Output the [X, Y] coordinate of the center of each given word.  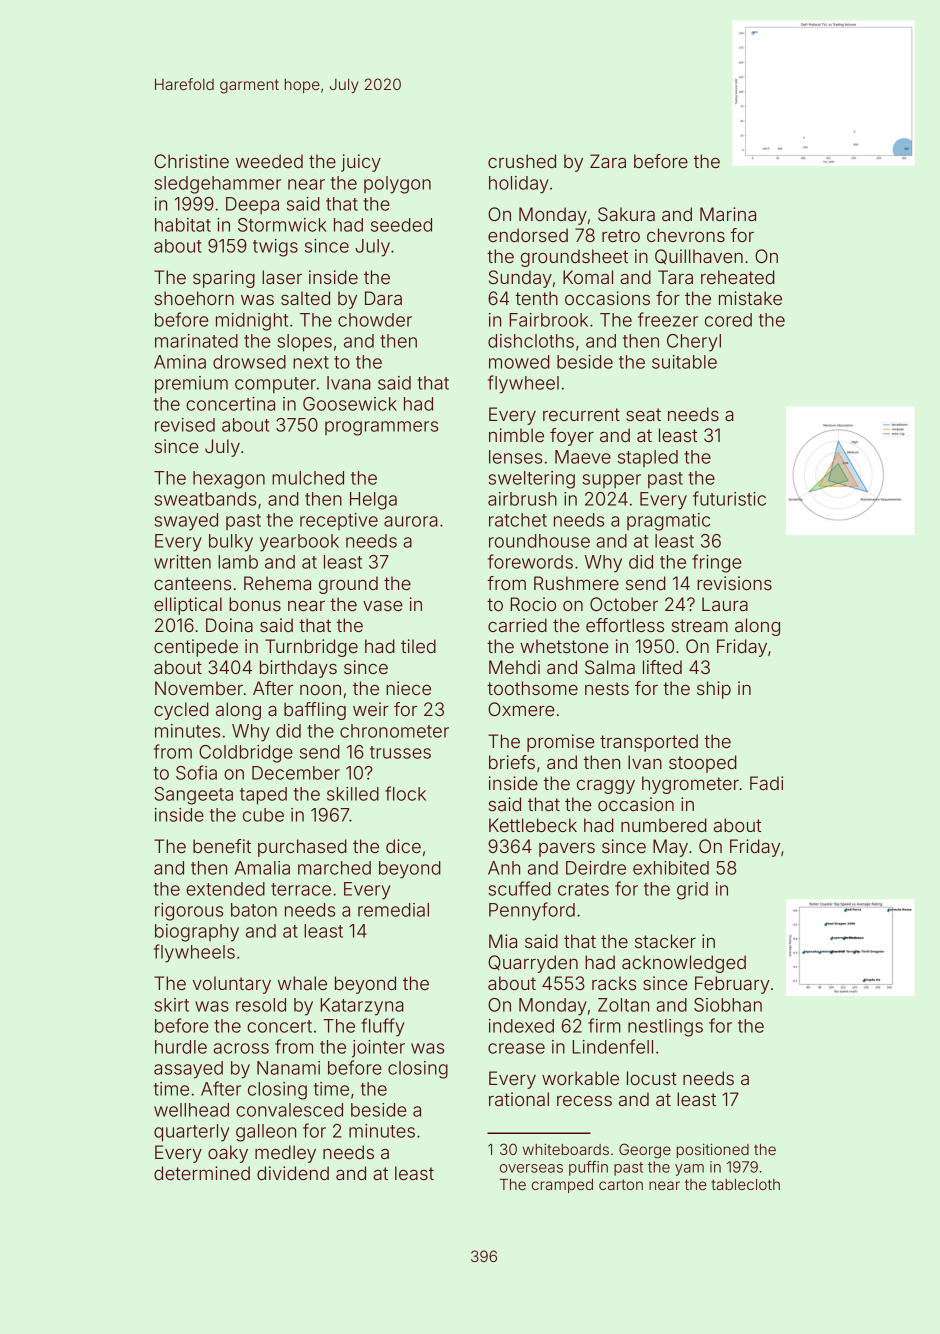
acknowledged [684, 964]
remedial [393, 910]
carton [621, 1184]
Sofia [196, 772]
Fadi [766, 783]
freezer [668, 319]
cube [263, 815]
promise [560, 743]
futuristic [729, 498]
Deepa [252, 205]
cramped [562, 1186]
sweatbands [205, 499]
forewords [530, 561]
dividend [293, 1173]
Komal [588, 277]
